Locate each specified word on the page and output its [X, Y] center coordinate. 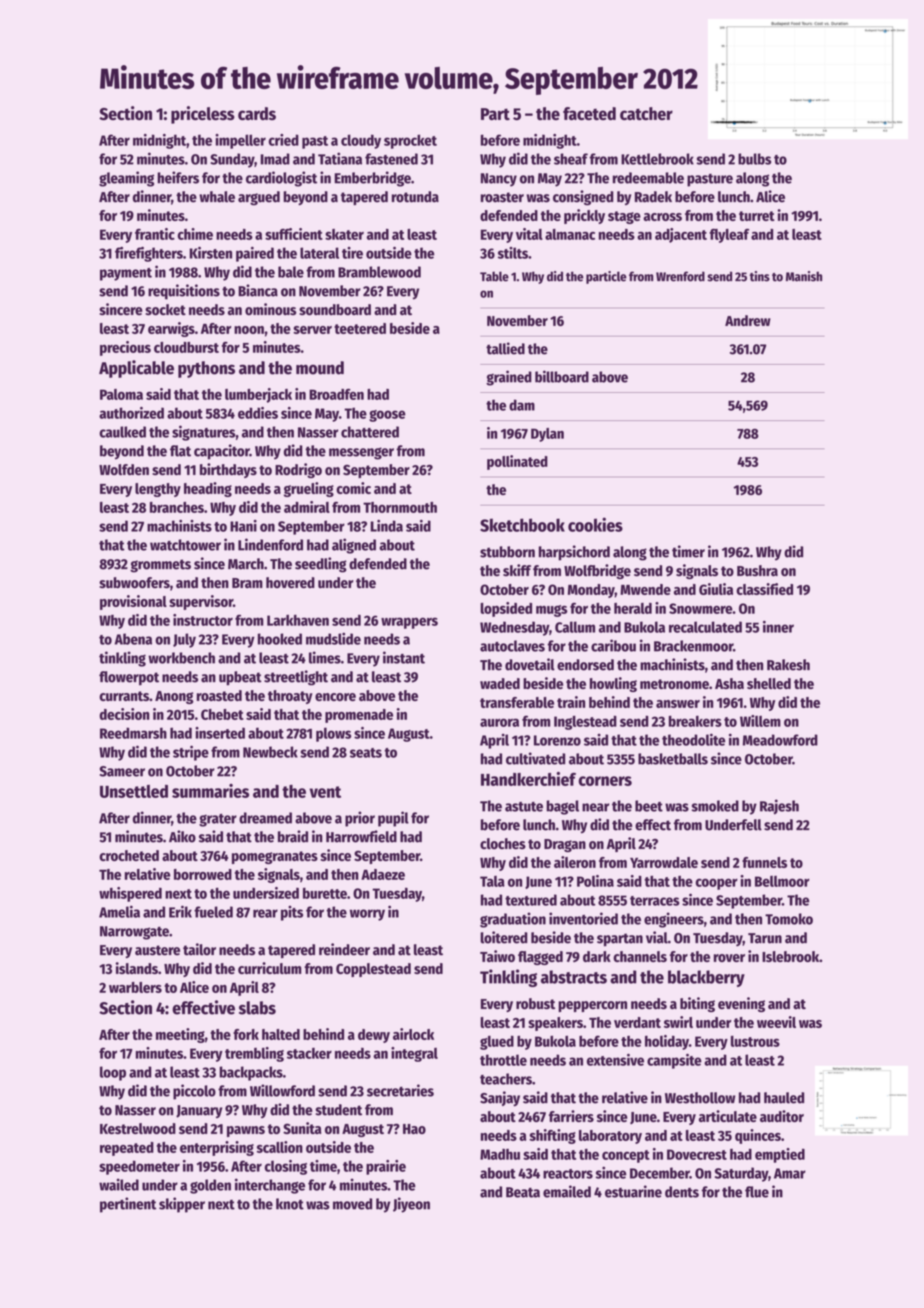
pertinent [128, 1205]
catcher [646, 114]
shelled [769, 683]
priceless [203, 115]
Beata [523, 1192]
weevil [776, 1022]
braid [293, 836]
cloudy [361, 141]
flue [757, 1192]
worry [367, 915]
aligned [354, 546]
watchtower [185, 545]
